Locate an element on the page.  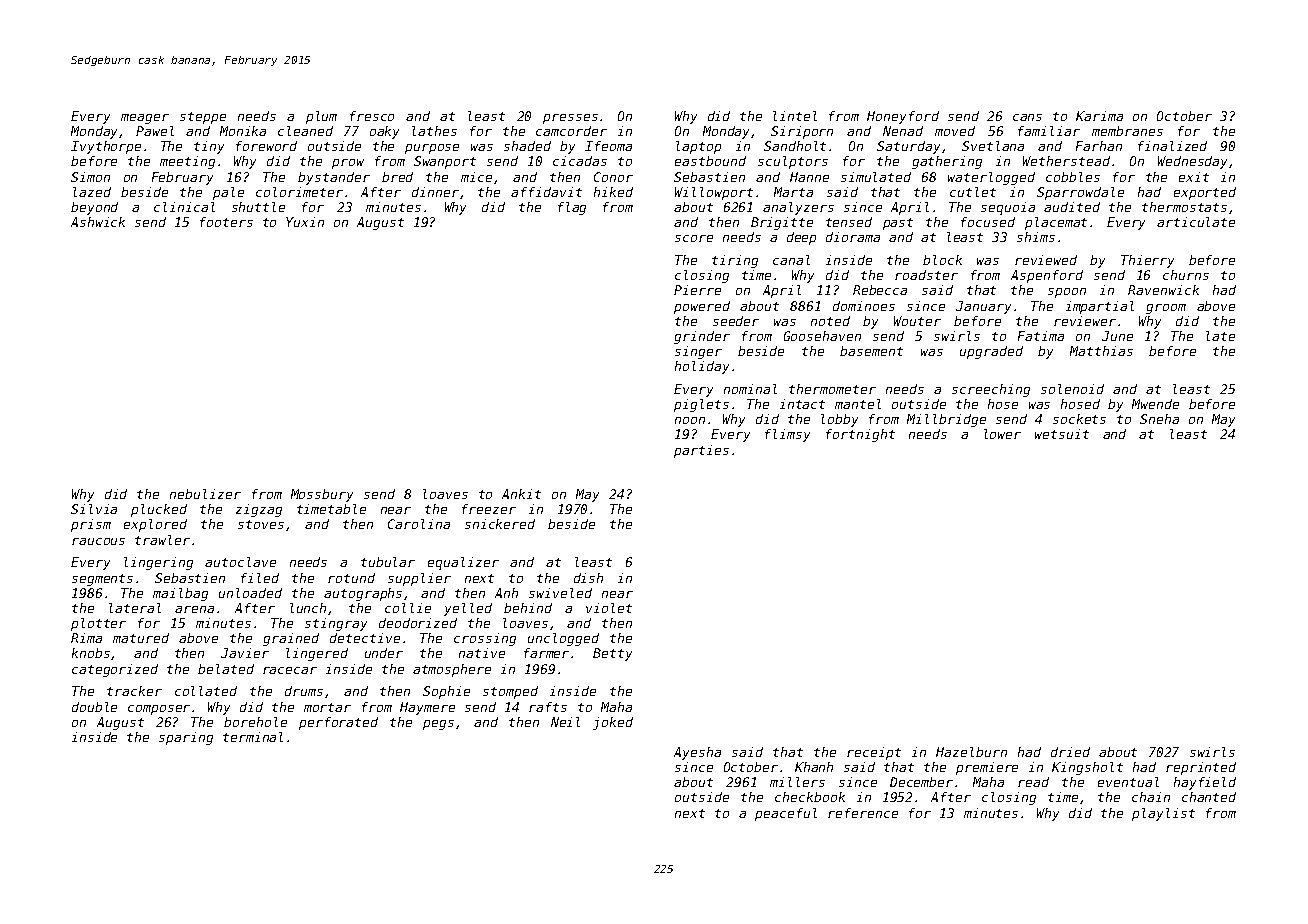
waterlogged is located at coordinates (991, 178).
